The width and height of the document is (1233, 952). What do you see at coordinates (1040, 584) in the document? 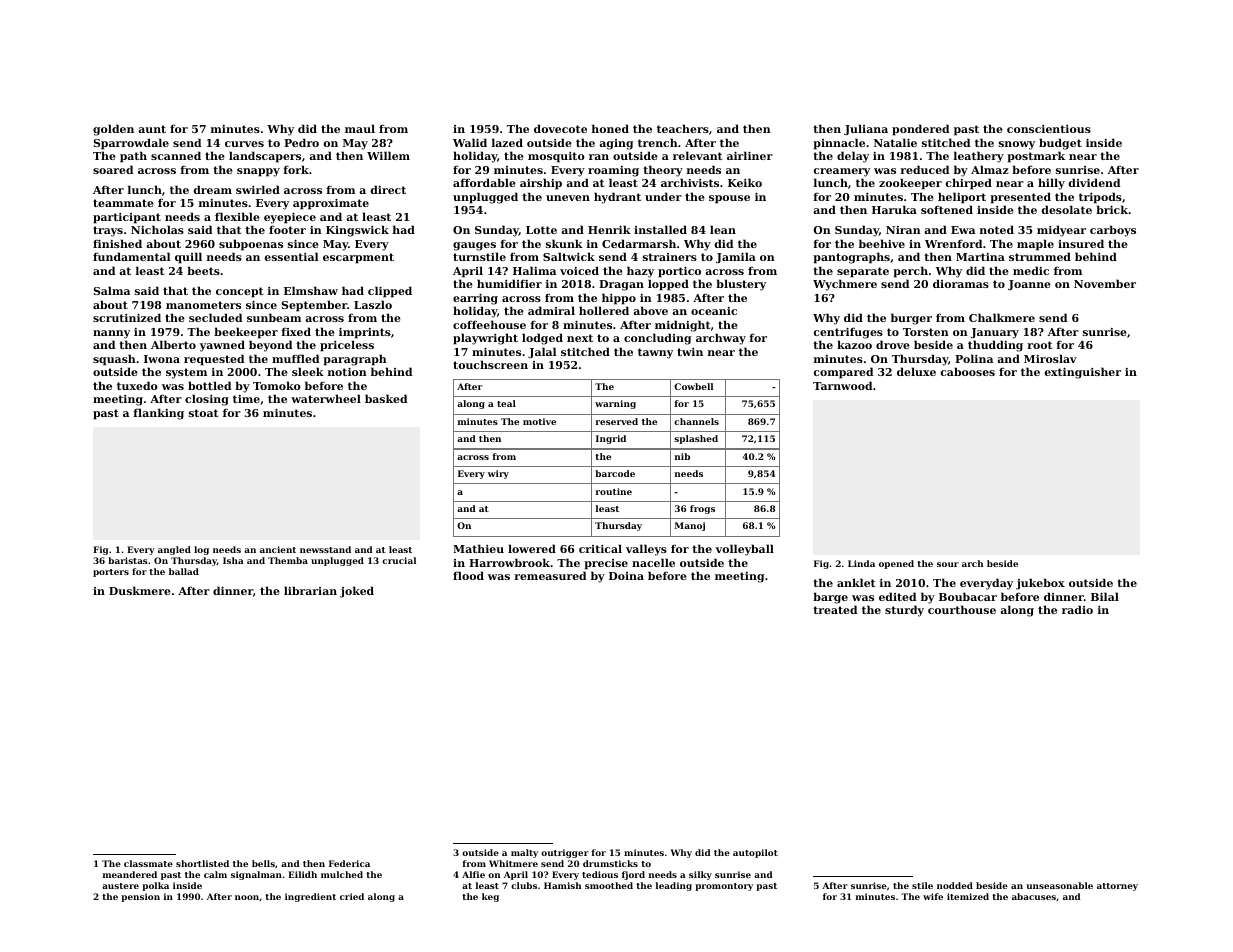
I see `jukebox` at bounding box center [1040, 584].
